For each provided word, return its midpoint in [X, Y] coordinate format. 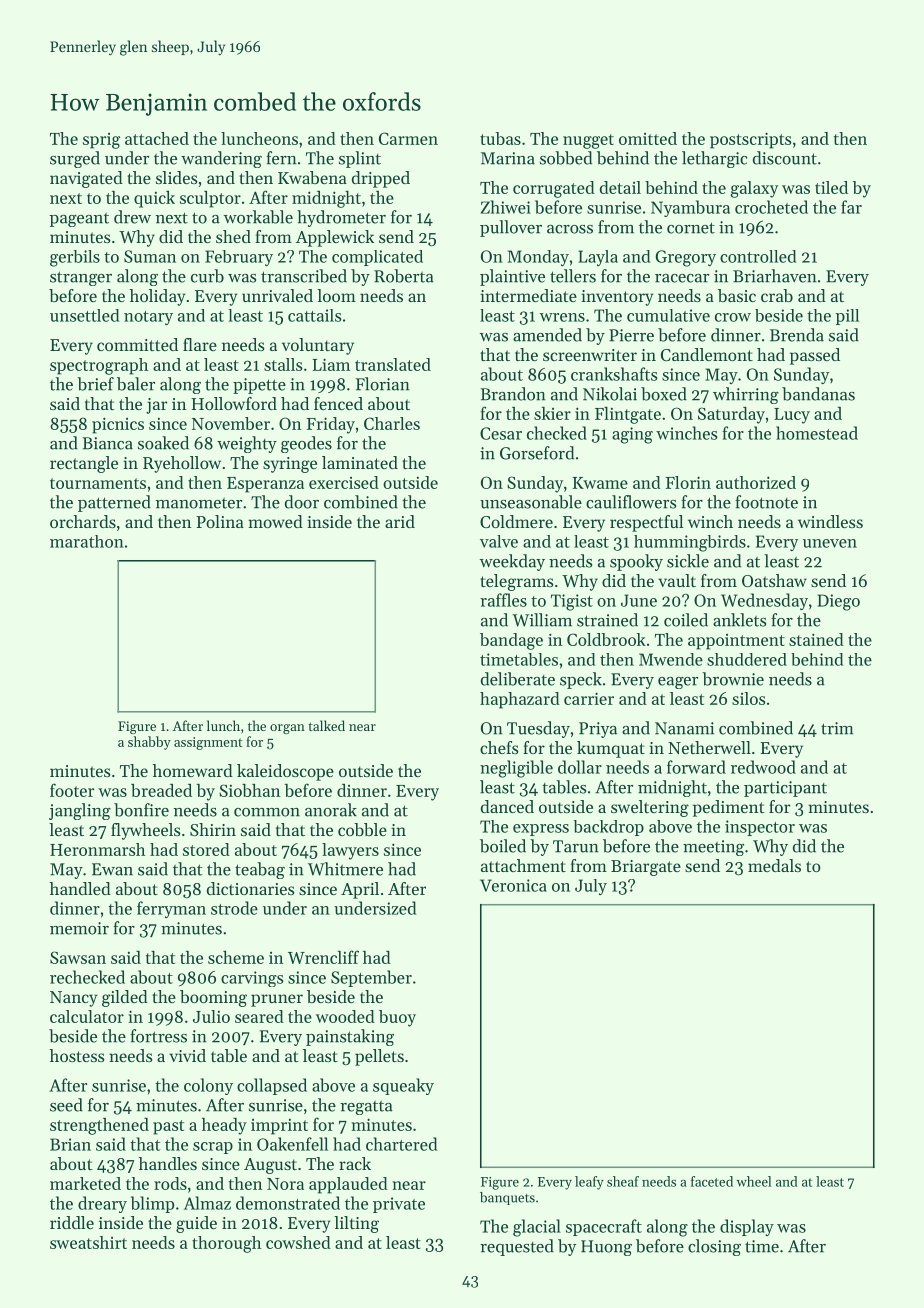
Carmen [408, 138]
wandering [221, 159]
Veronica [513, 885]
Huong [606, 1248]
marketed [85, 1183]
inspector [760, 828]
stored [206, 849]
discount [785, 158]
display [747, 1227]
